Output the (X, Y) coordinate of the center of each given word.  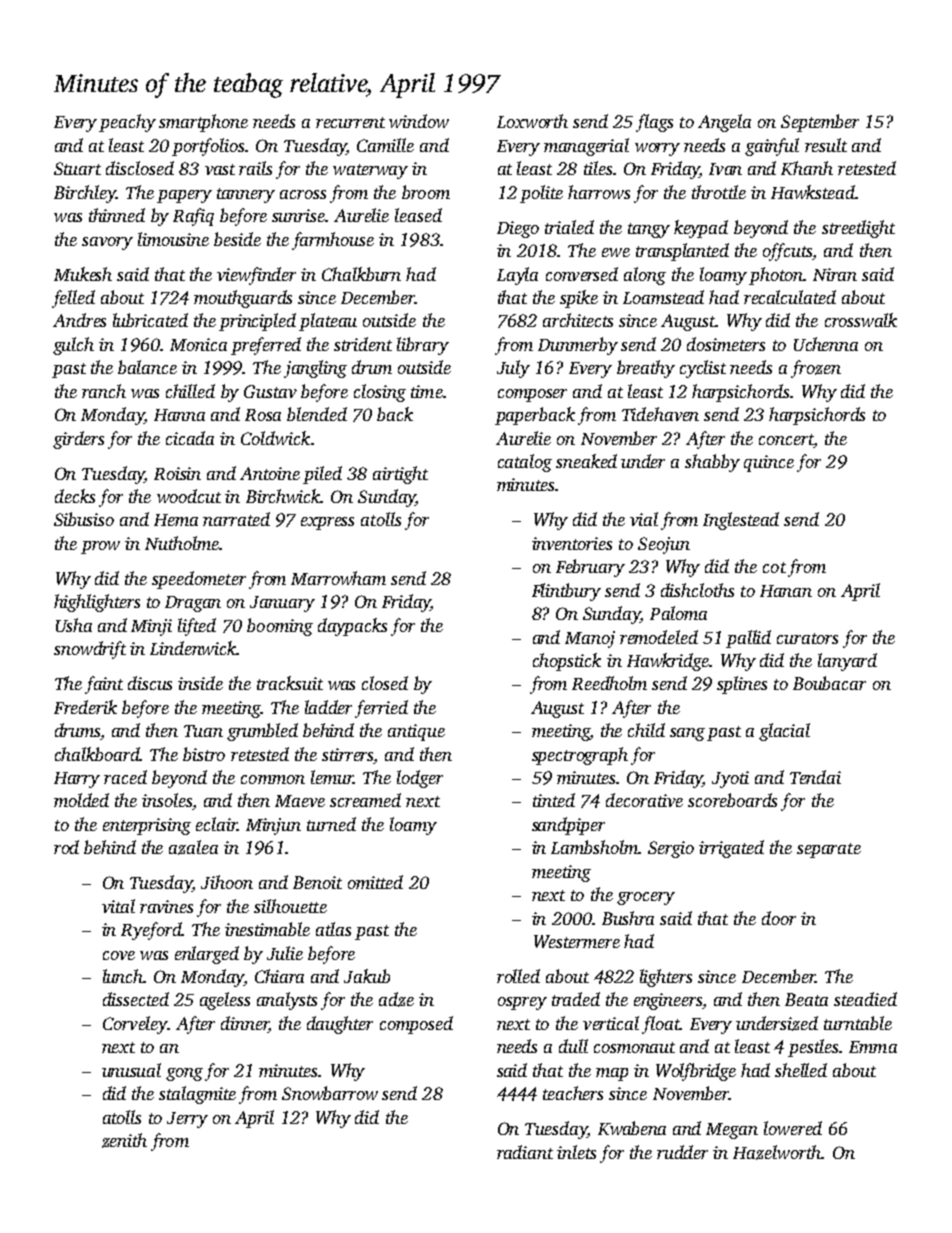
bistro (204, 754)
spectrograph (580, 756)
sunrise (298, 215)
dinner (244, 1024)
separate (829, 850)
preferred (266, 346)
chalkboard (97, 754)
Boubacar (829, 683)
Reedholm (609, 683)
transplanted (682, 252)
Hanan (786, 591)
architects (578, 320)
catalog (525, 463)
